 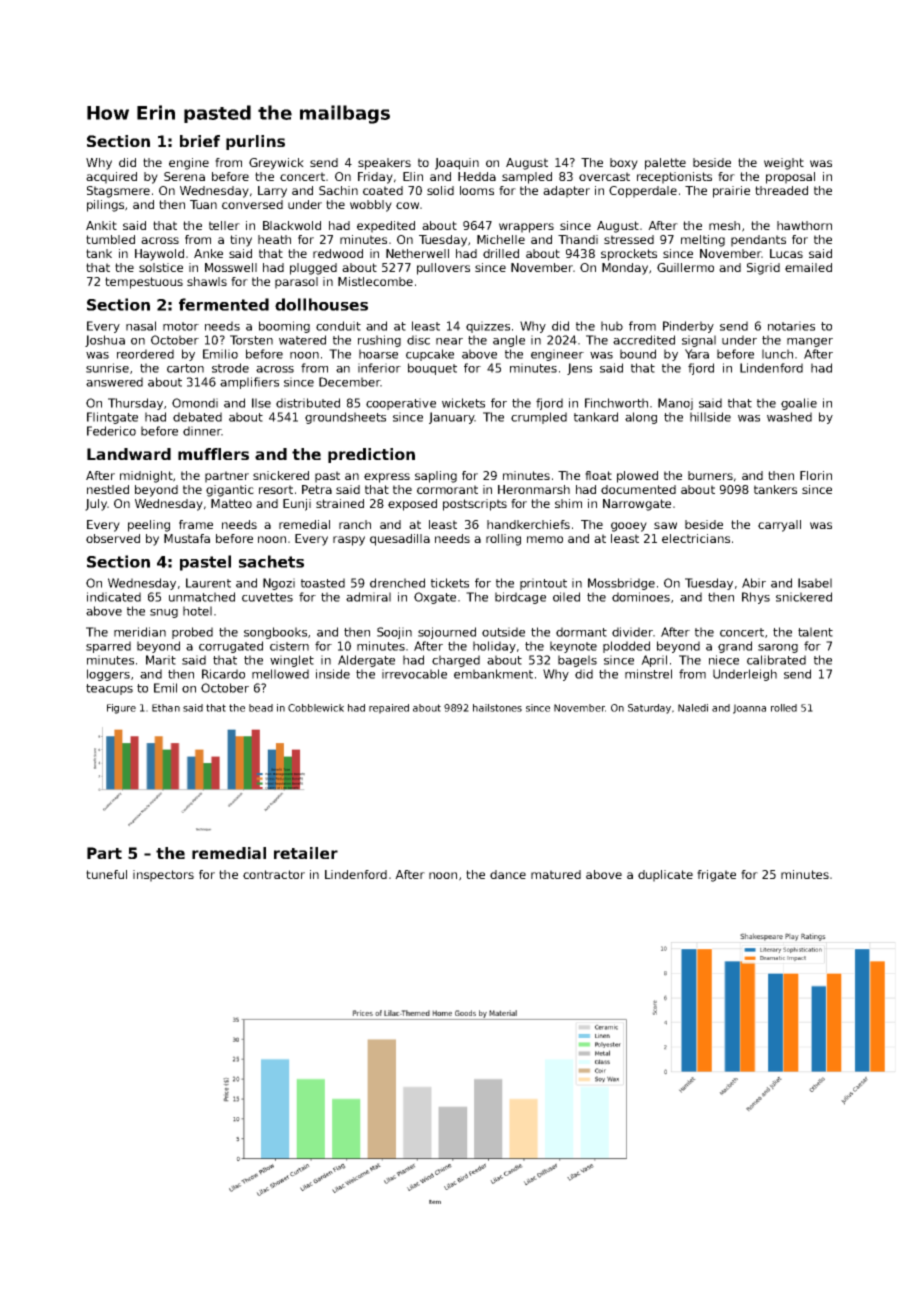 What do you see at coordinates (566, 597) in the screenshot?
I see `oiled` at bounding box center [566, 597].
